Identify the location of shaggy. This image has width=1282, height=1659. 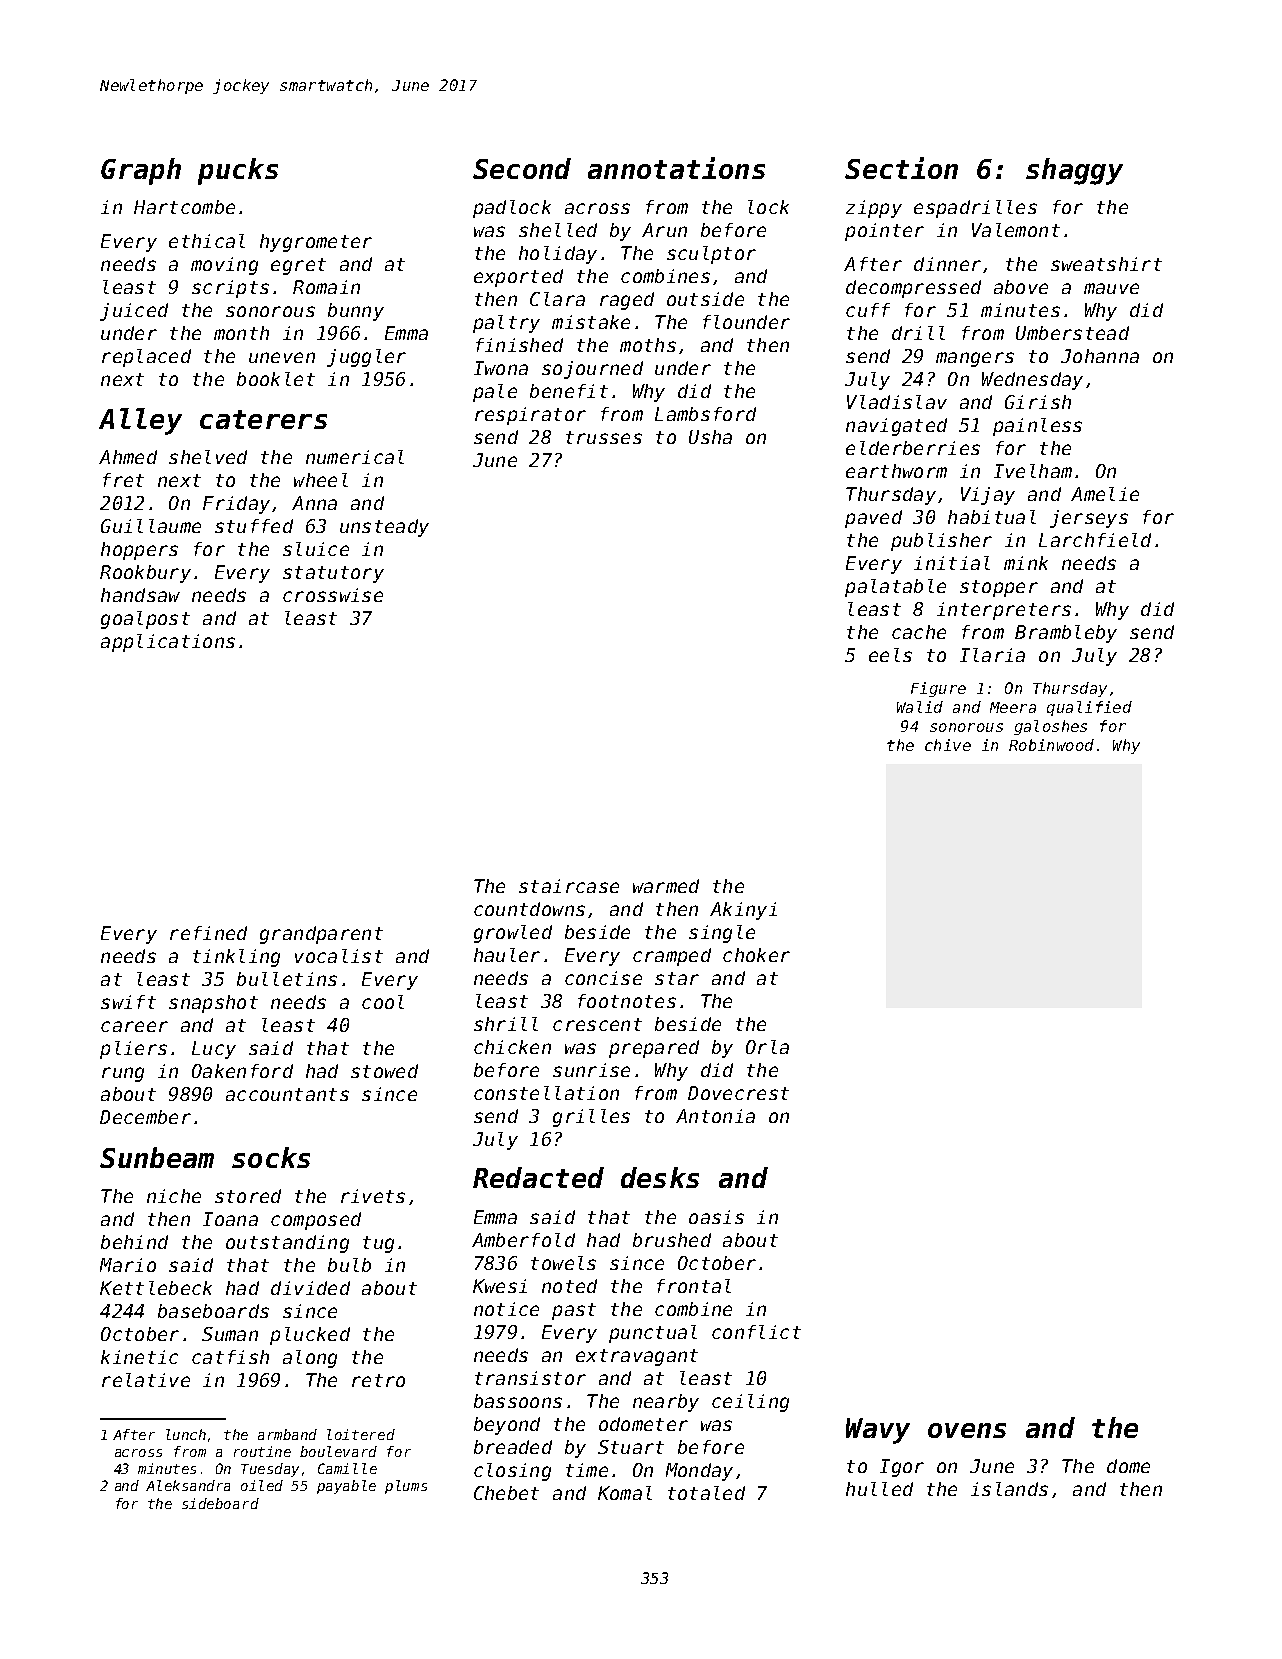
(1074, 171).
